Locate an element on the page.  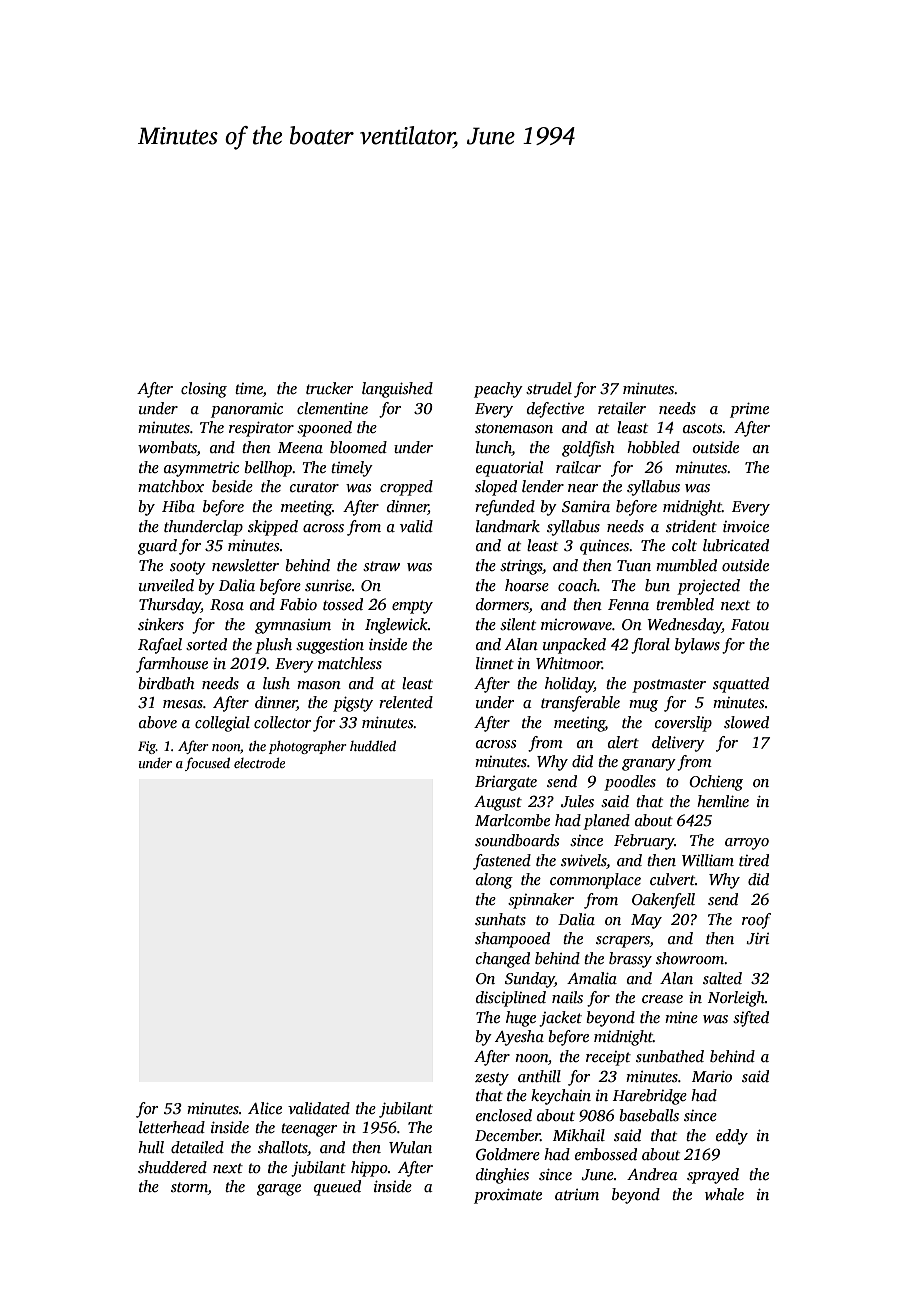
Fatou is located at coordinates (750, 624).
